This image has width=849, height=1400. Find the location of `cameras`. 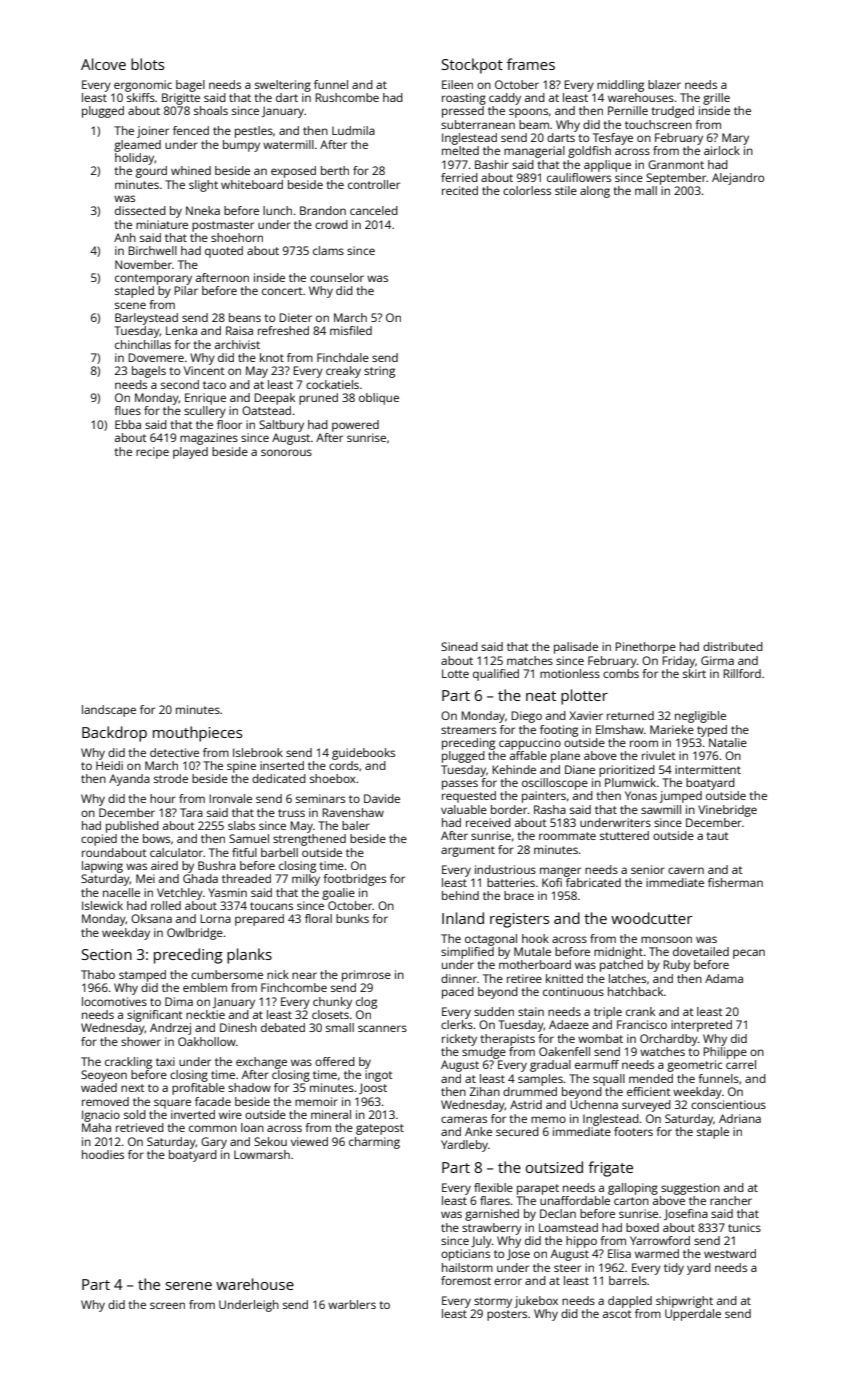

cameras is located at coordinates (464, 1119).
